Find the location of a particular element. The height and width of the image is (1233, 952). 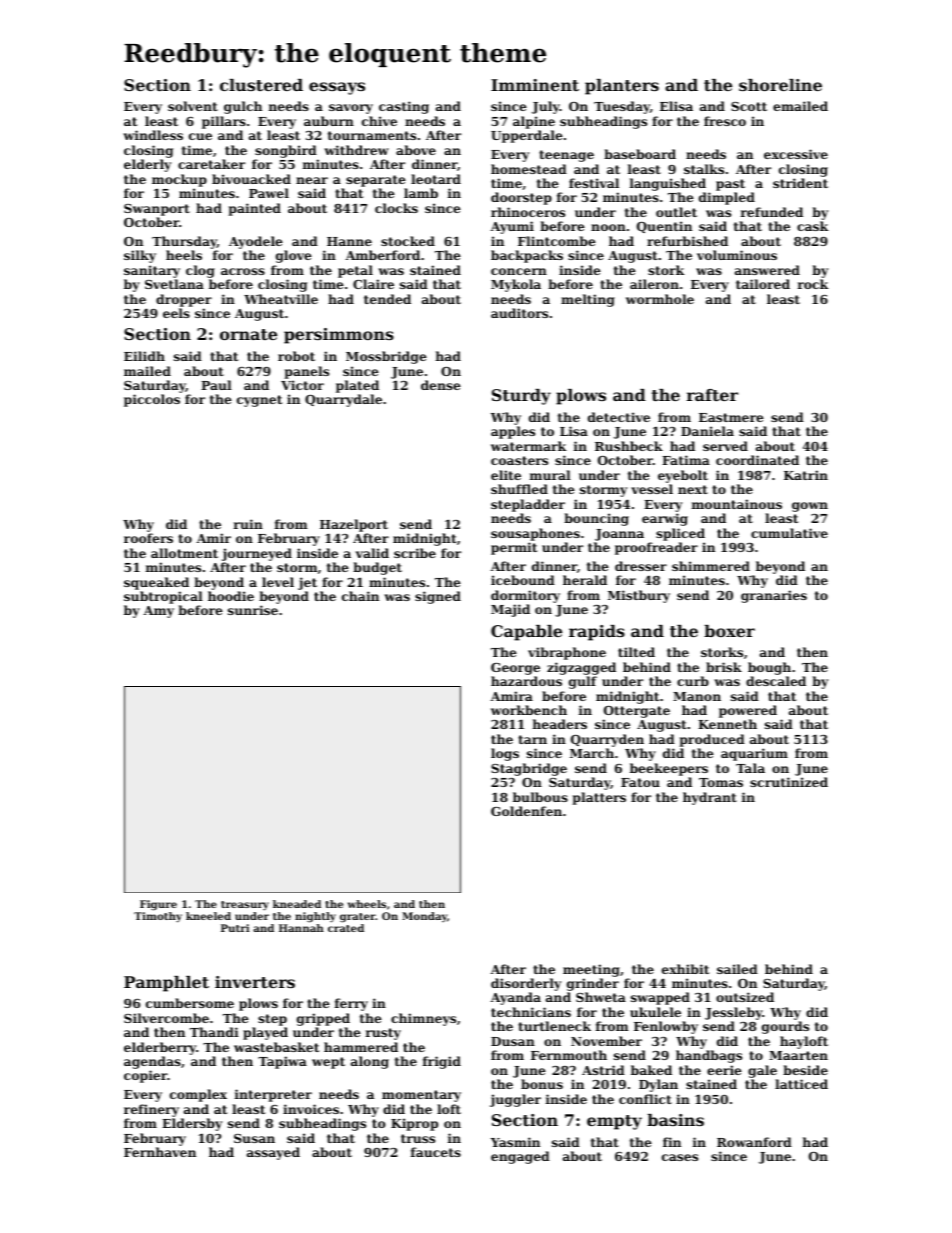

auditors is located at coordinates (519, 313).
